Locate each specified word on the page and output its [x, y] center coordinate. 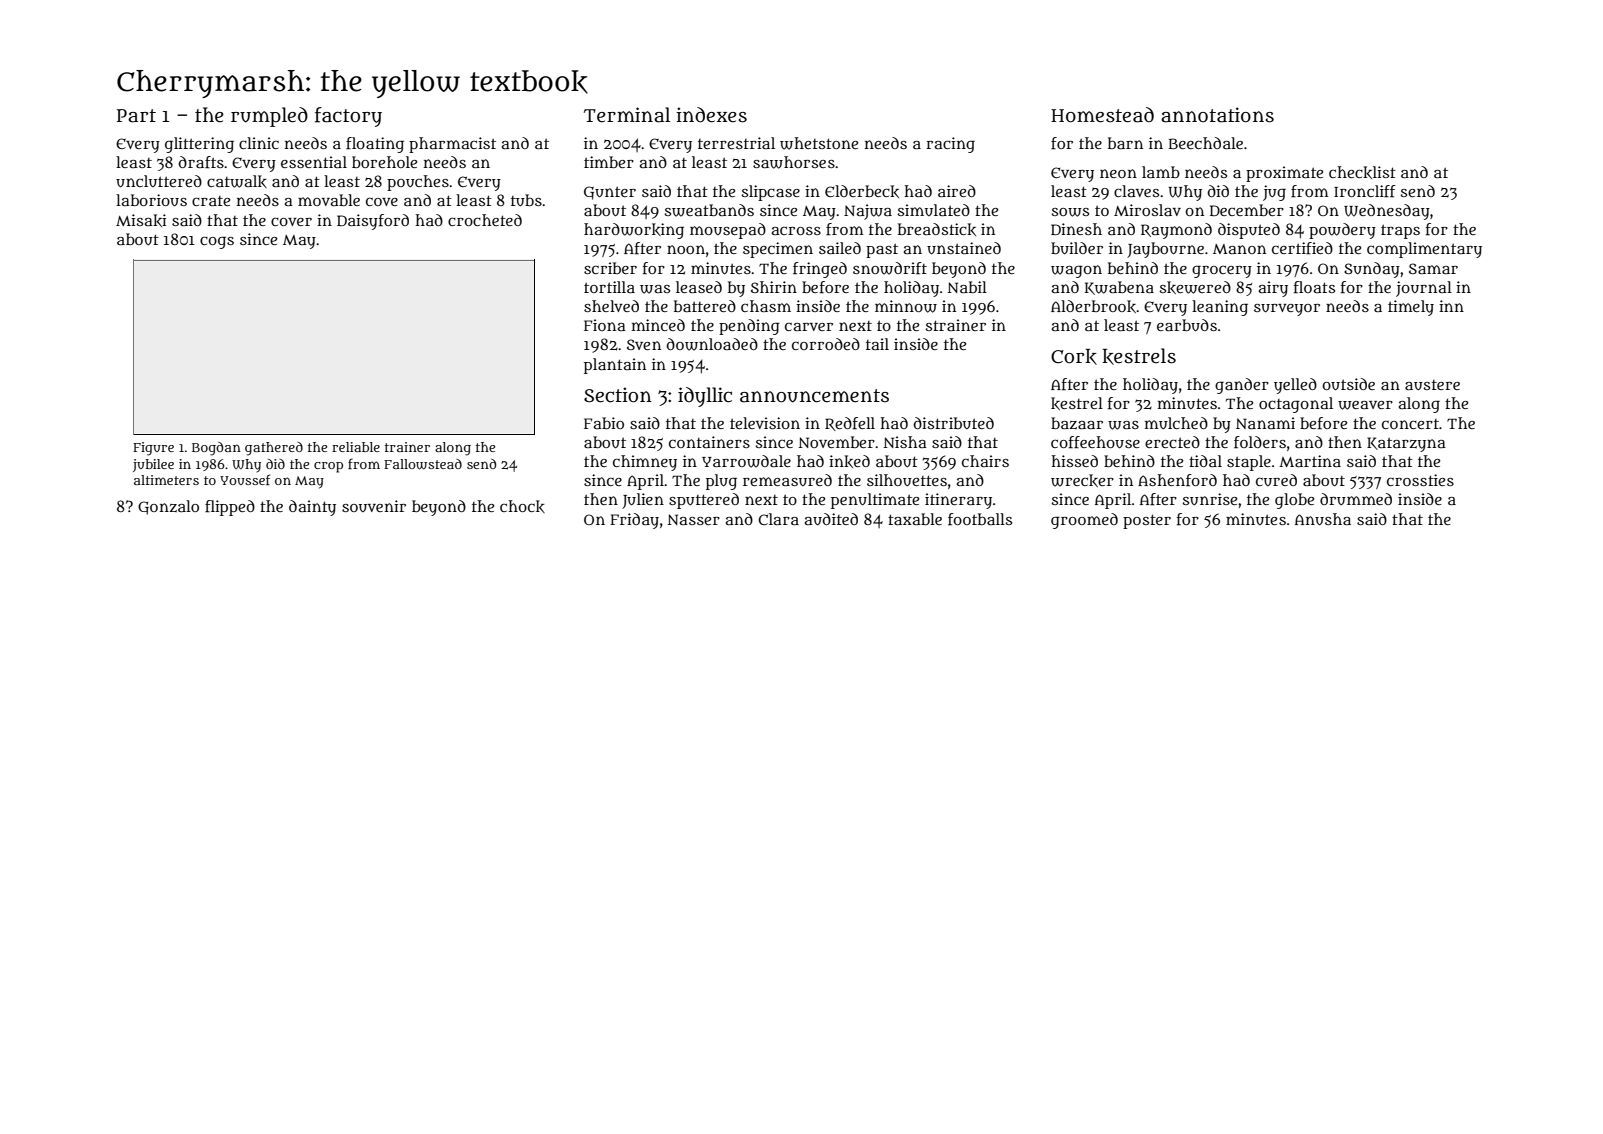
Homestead [1102, 115]
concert [1410, 424]
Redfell [850, 424]
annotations [1217, 115]
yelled [1295, 386]
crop [328, 467]
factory [348, 117]
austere [1432, 385]
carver [809, 326]
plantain [615, 366]
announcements [814, 396]
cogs [217, 242]
